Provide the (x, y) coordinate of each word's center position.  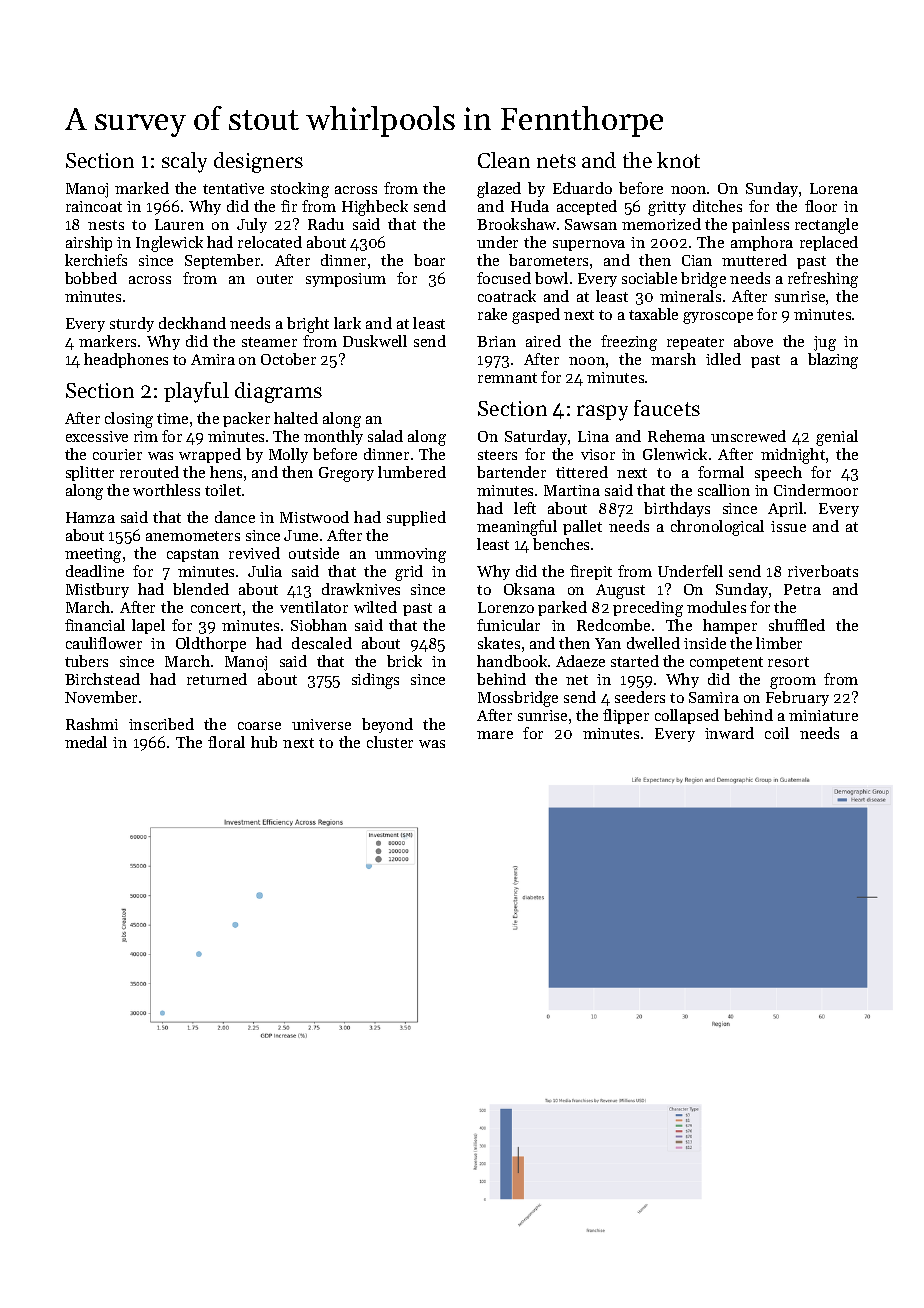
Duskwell (375, 341)
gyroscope (718, 318)
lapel (148, 626)
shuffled (797, 625)
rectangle (826, 226)
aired (543, 341)
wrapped (210, 455)
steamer (269, 342)
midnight (793, 456)
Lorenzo (506, 607)
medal (86, 742)
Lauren (179, 224)
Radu (326, 224)
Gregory (346, 474)
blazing (833, 361)
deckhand (192, 323)
